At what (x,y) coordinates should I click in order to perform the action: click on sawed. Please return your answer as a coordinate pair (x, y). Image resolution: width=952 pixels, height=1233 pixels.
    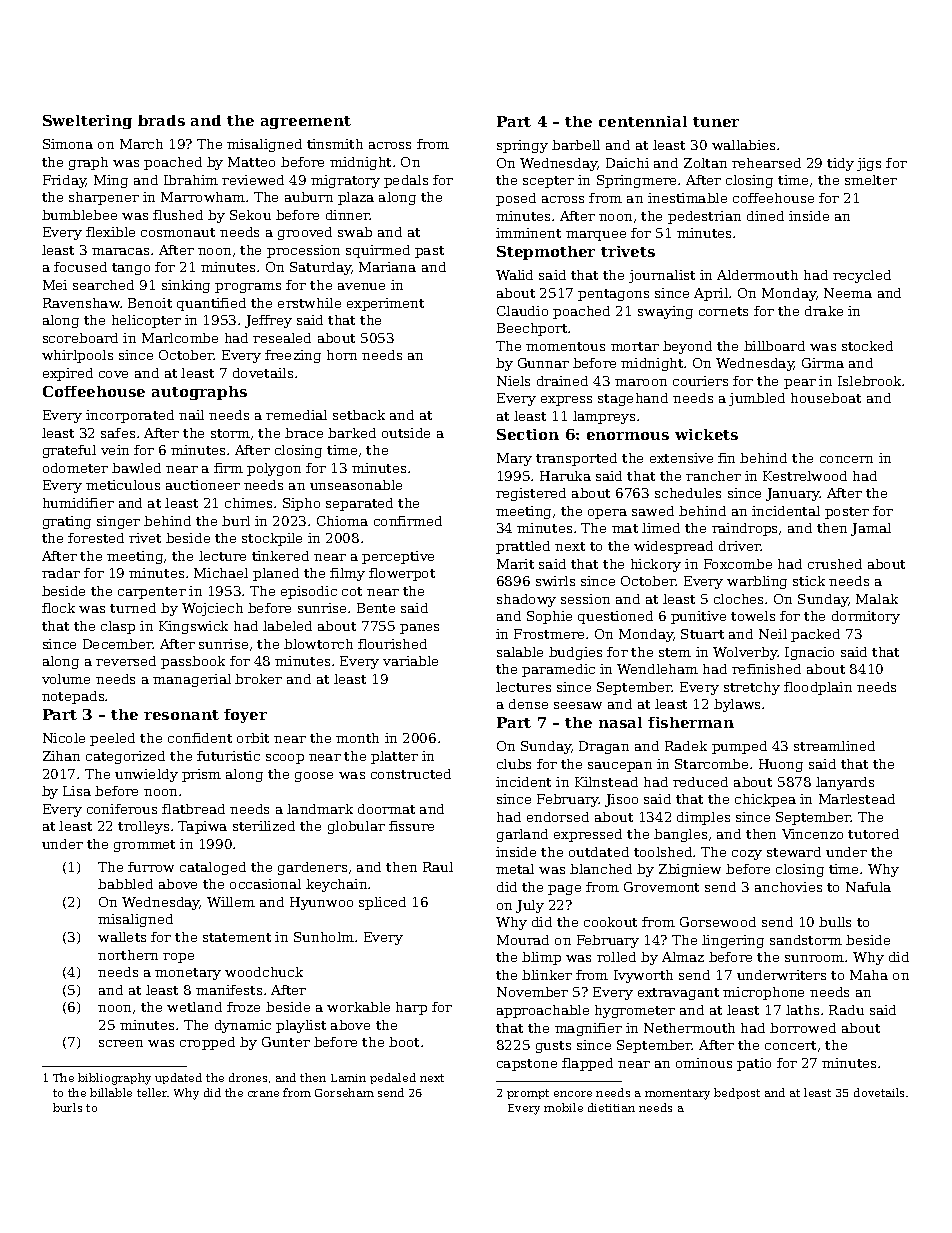
    Looking at the image, I should click on (653, 511).
